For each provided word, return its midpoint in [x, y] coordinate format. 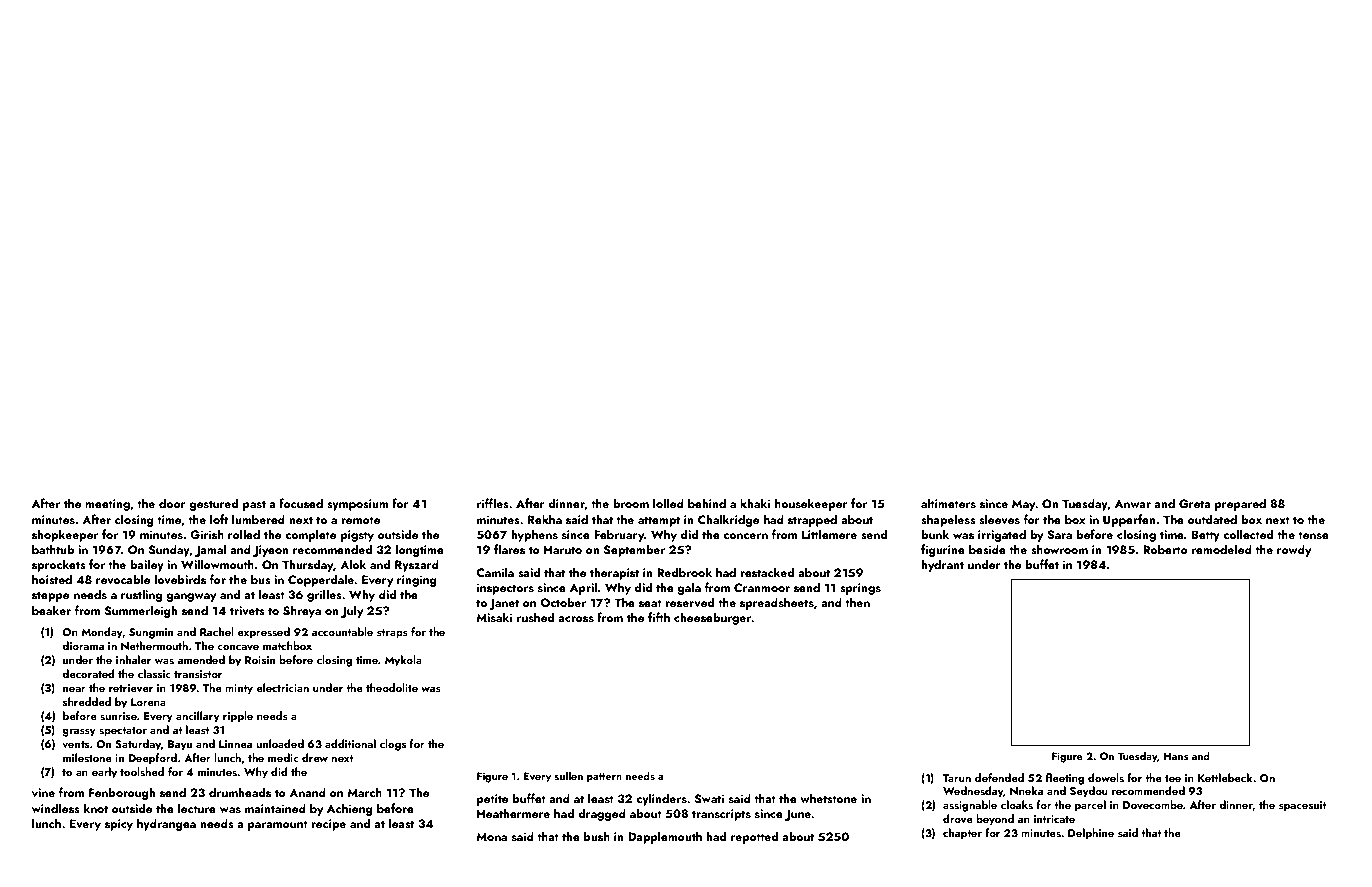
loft [219, 519]
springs [860, 589]
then [857, 602]
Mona [491, 836]
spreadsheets [777, 603]
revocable [123, 579]
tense [1313, 535]
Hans [1176, 756]
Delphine [1091, 834]
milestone [87, 757]
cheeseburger [713, 618]
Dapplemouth [665, 837]
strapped [812, 520]
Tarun [957, 778]
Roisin [260, 660]
